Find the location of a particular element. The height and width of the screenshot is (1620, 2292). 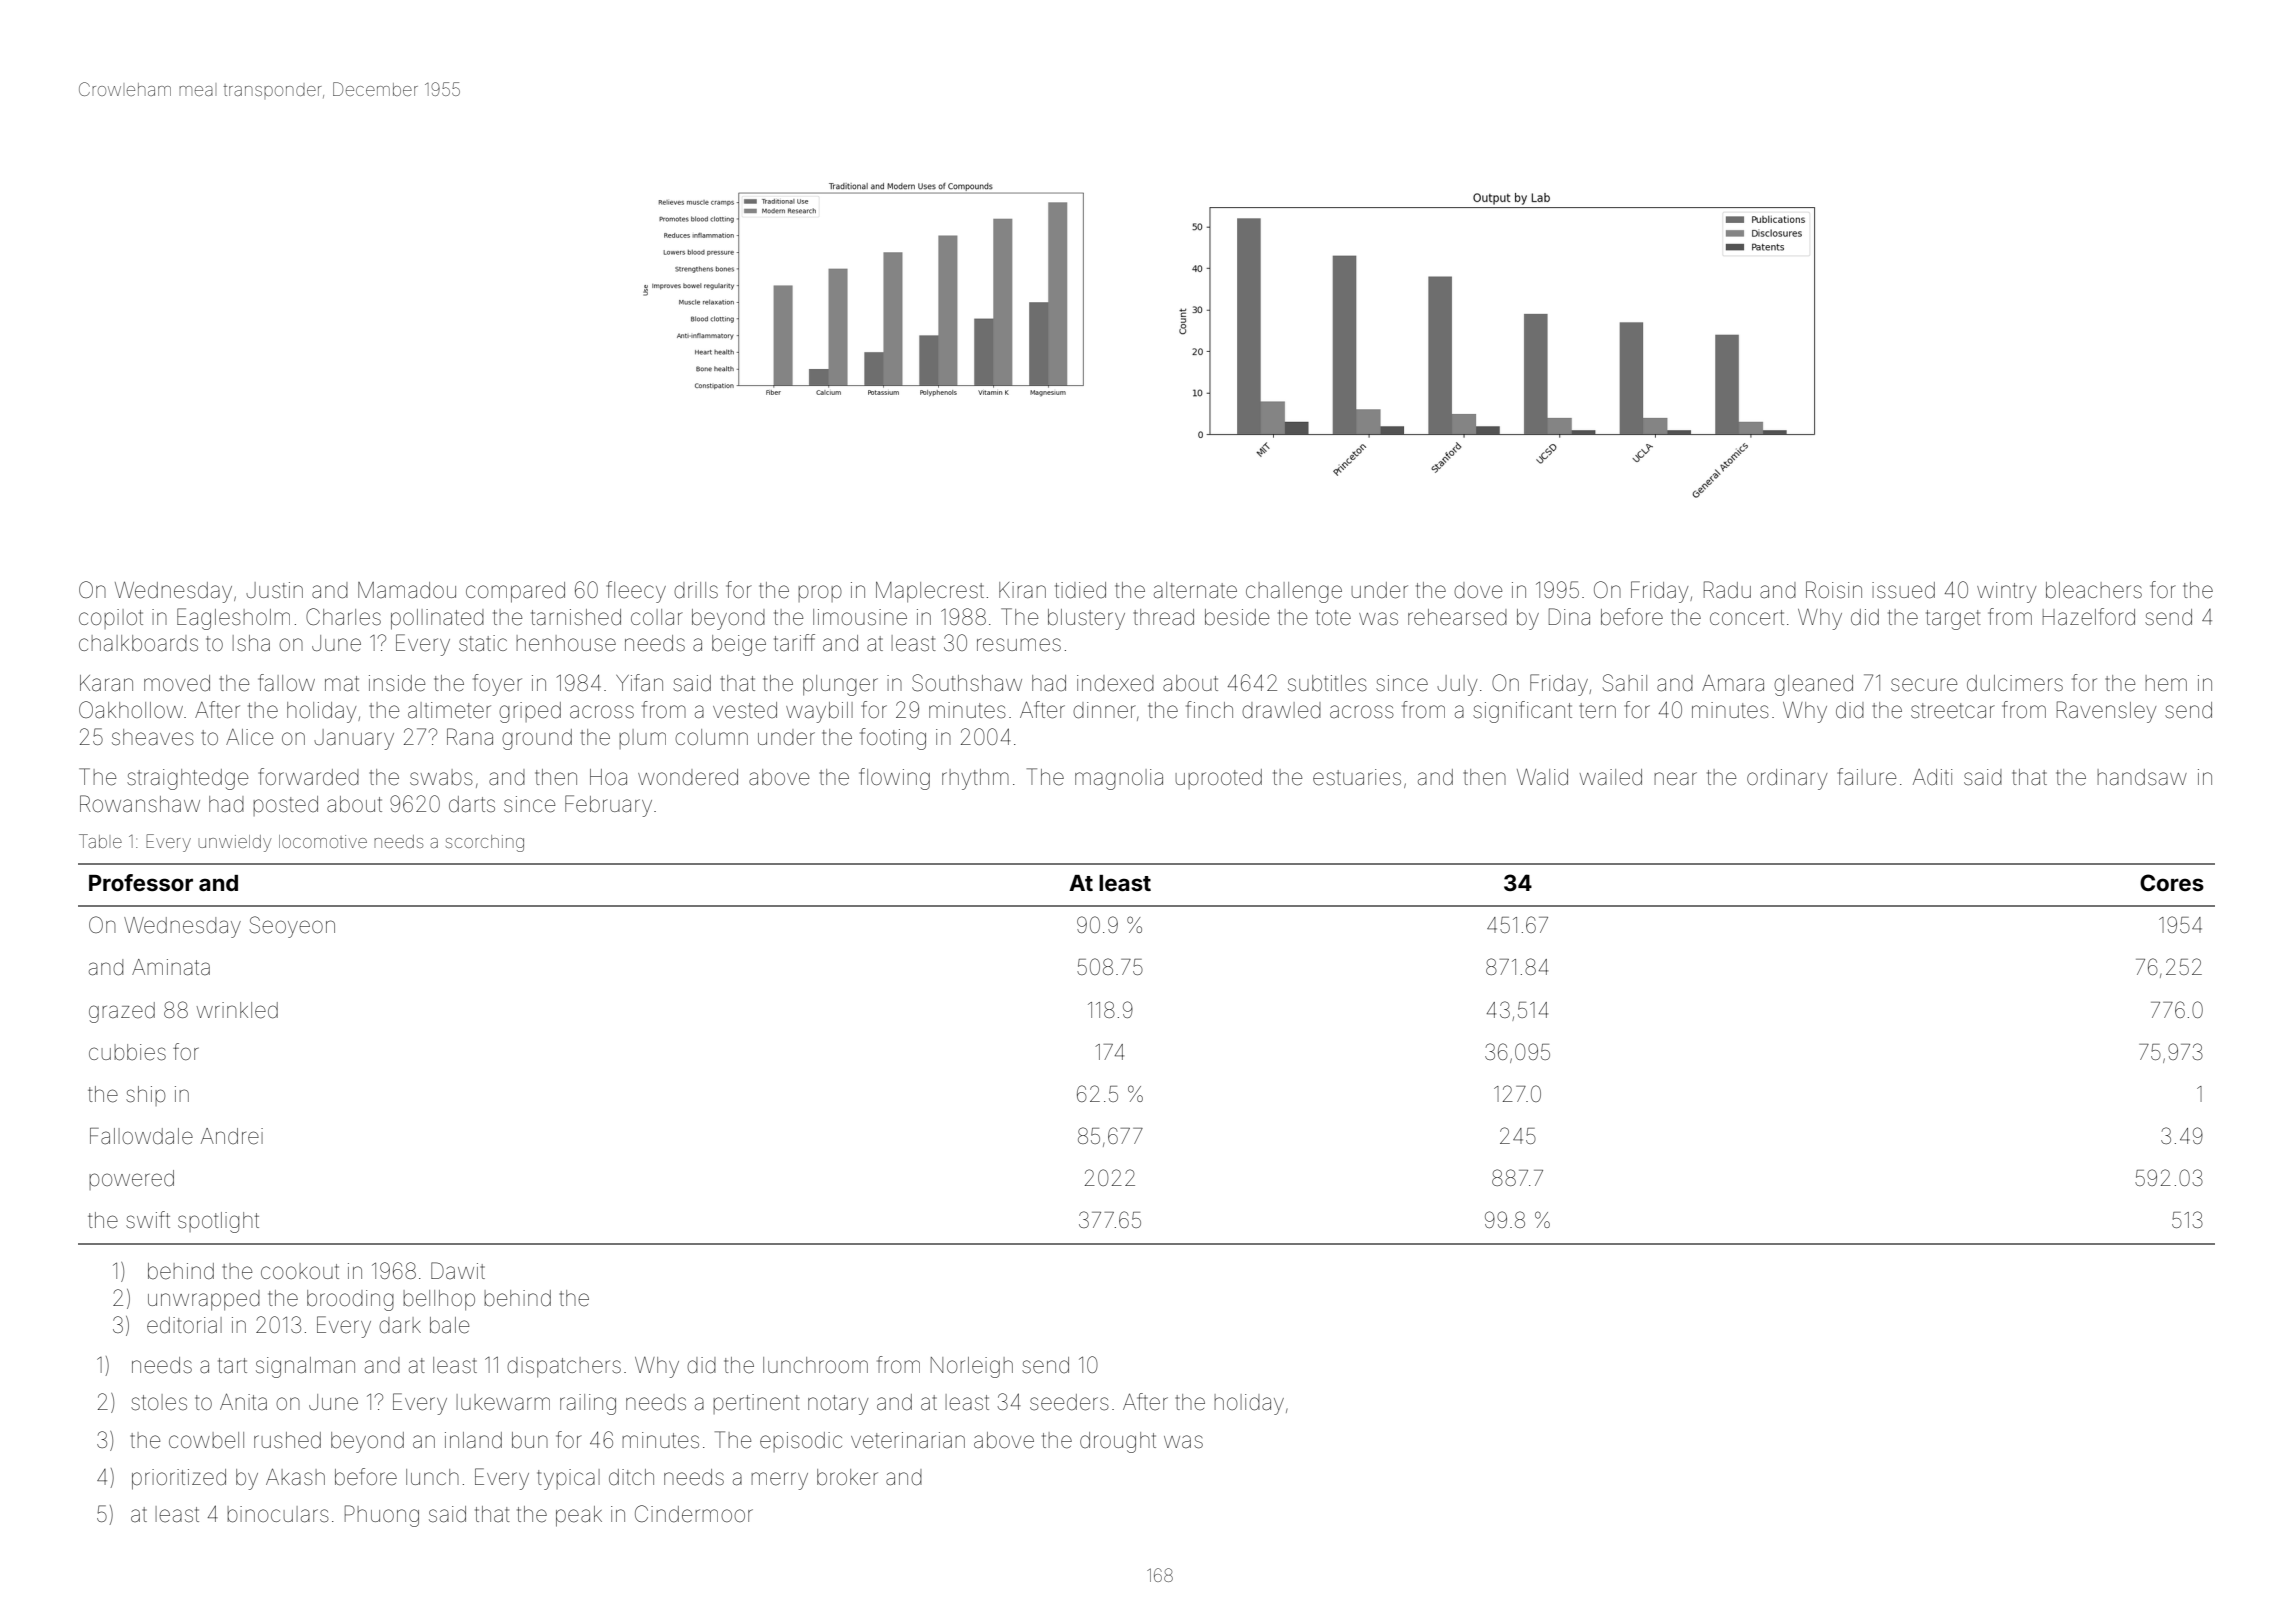

Anita is located at coordinates (243, 1401).
